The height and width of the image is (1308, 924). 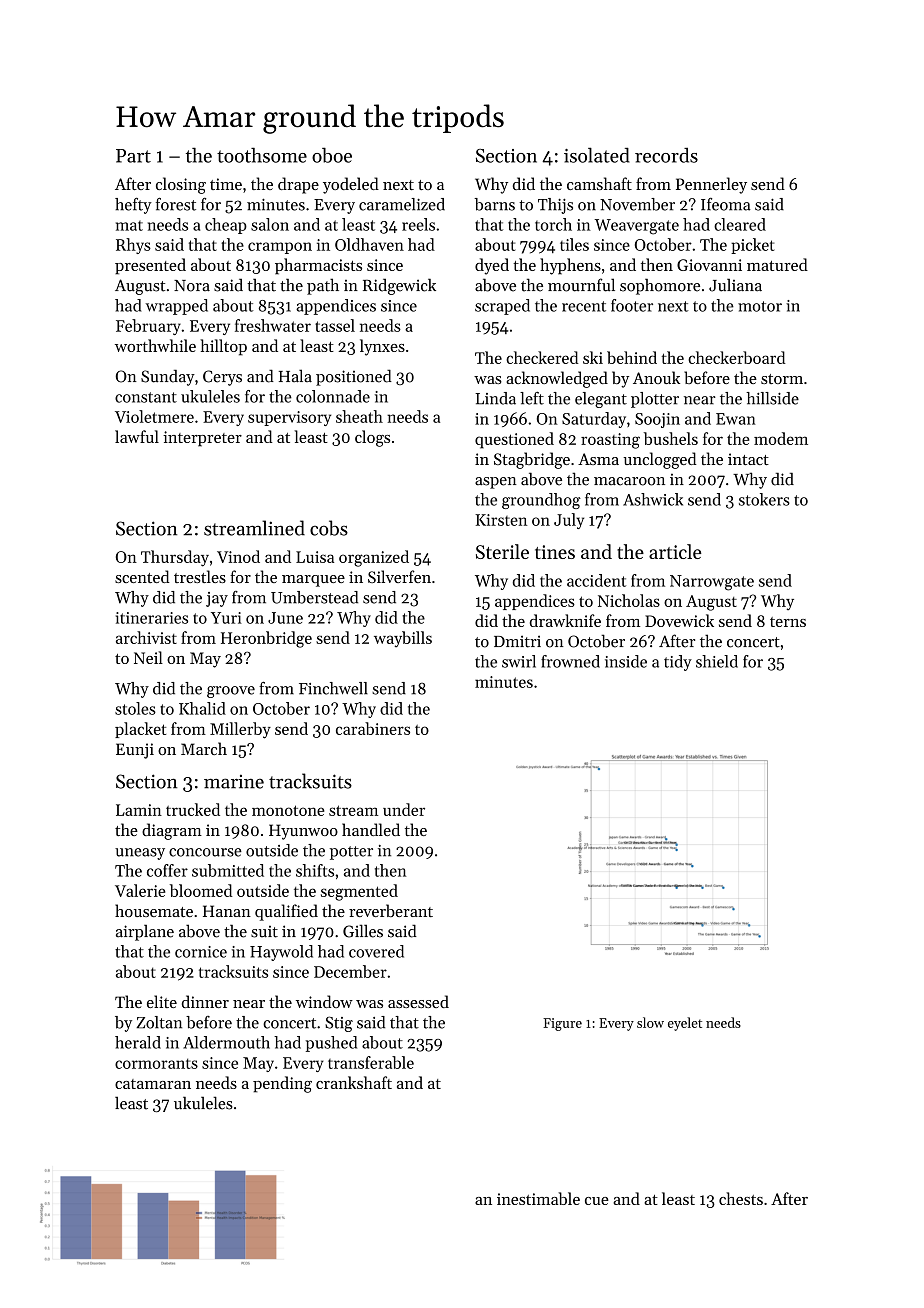 I want to click on pending, so click(x=282, y=1084).
